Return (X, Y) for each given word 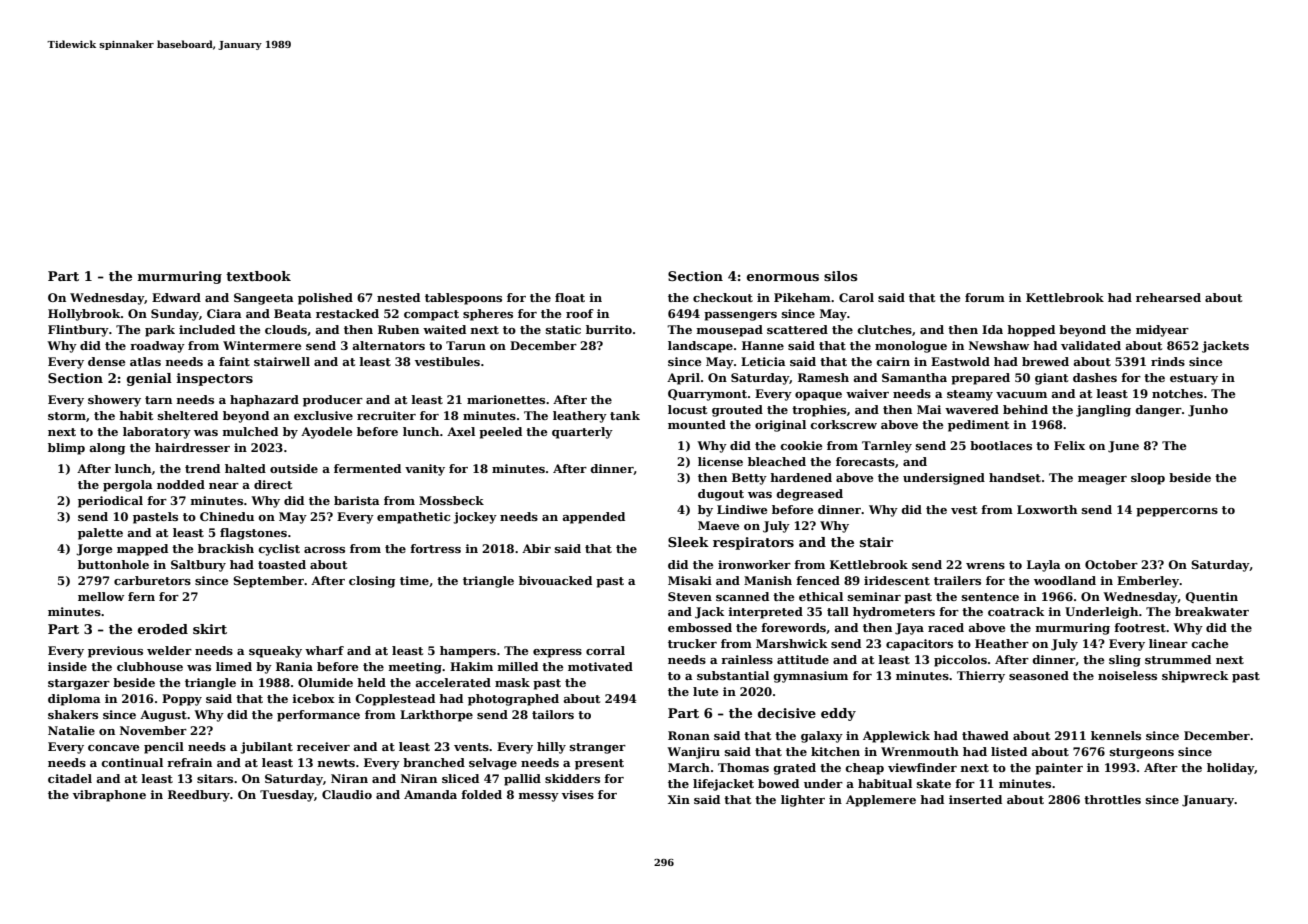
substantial (733, 675)
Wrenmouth (920, 751)
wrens (985, 566)
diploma (74, 700)
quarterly (582, 433)
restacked (347, 313)
